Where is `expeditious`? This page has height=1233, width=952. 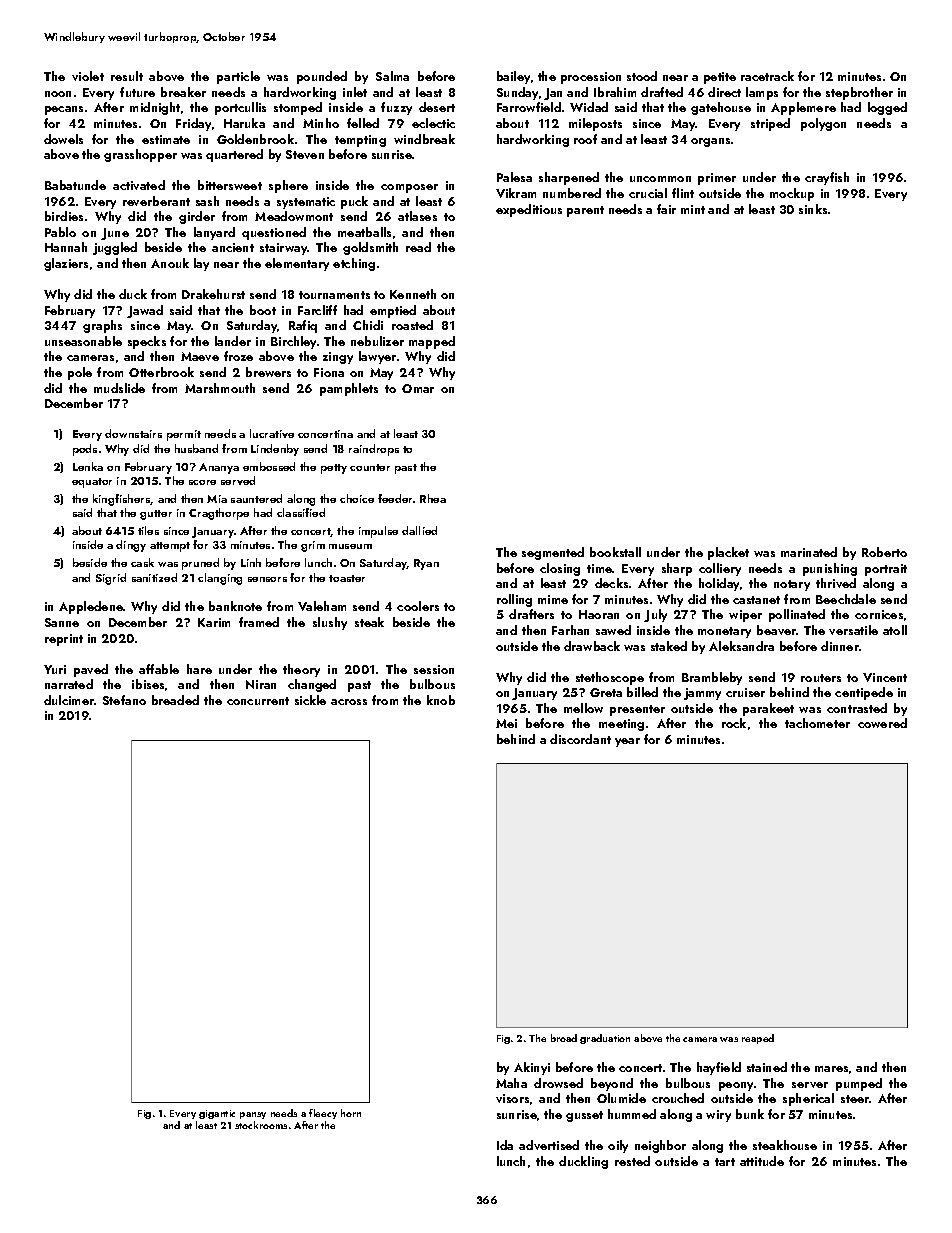
expeditious is located at coordinates (529, 210).
